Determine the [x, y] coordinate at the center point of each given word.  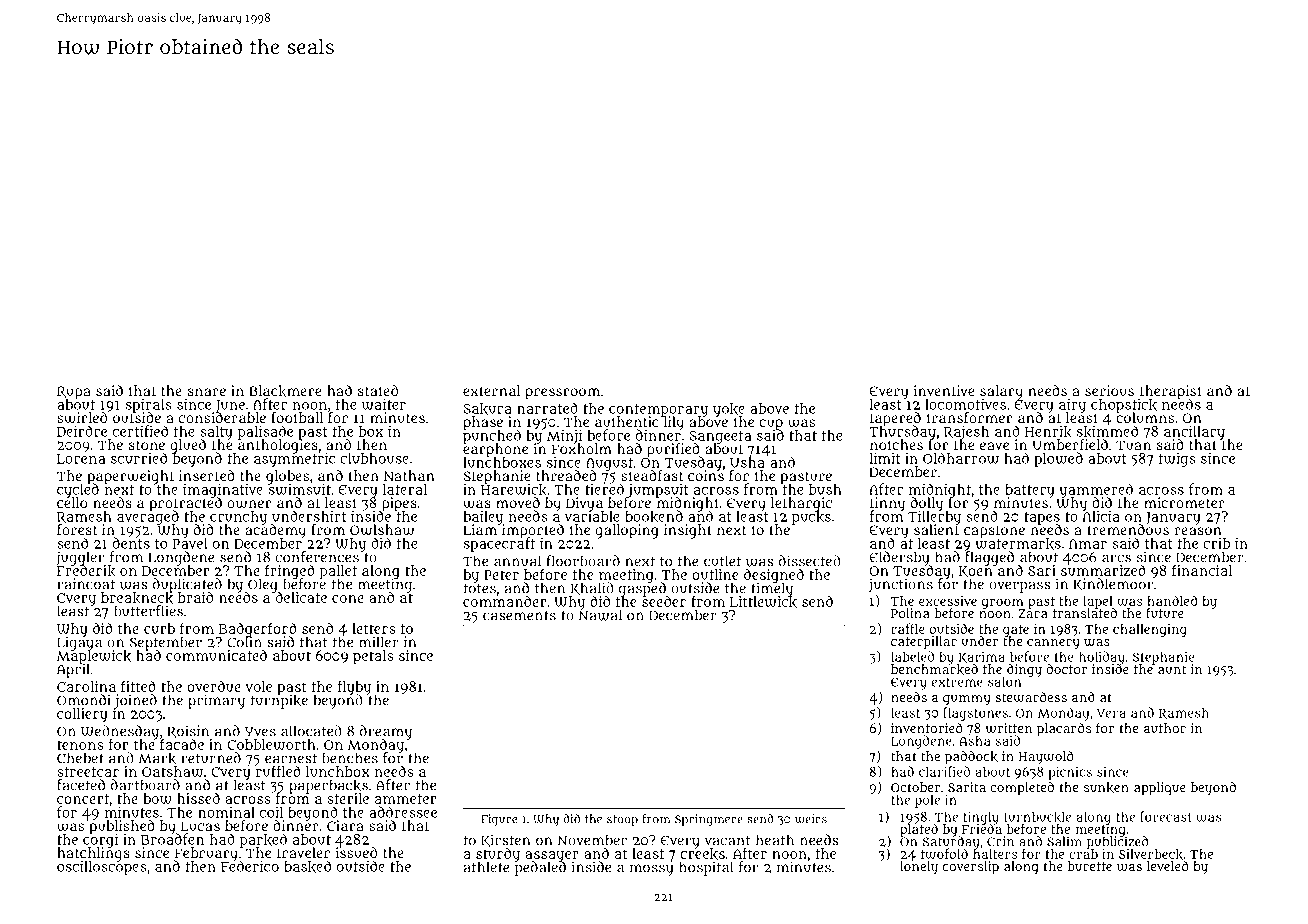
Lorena [81, 459]
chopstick [1124, 406]
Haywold [1046, 757]
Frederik [86, 571]
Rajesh [966, 432]
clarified [944, 771]
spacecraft [499, 545]
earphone [495, 450]
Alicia [1101, 516]
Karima [982, 657]
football [297, 417]
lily [674, 424]
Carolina [86, 686]
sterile [348, 798]
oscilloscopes [102, 868]
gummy [967, 700]
